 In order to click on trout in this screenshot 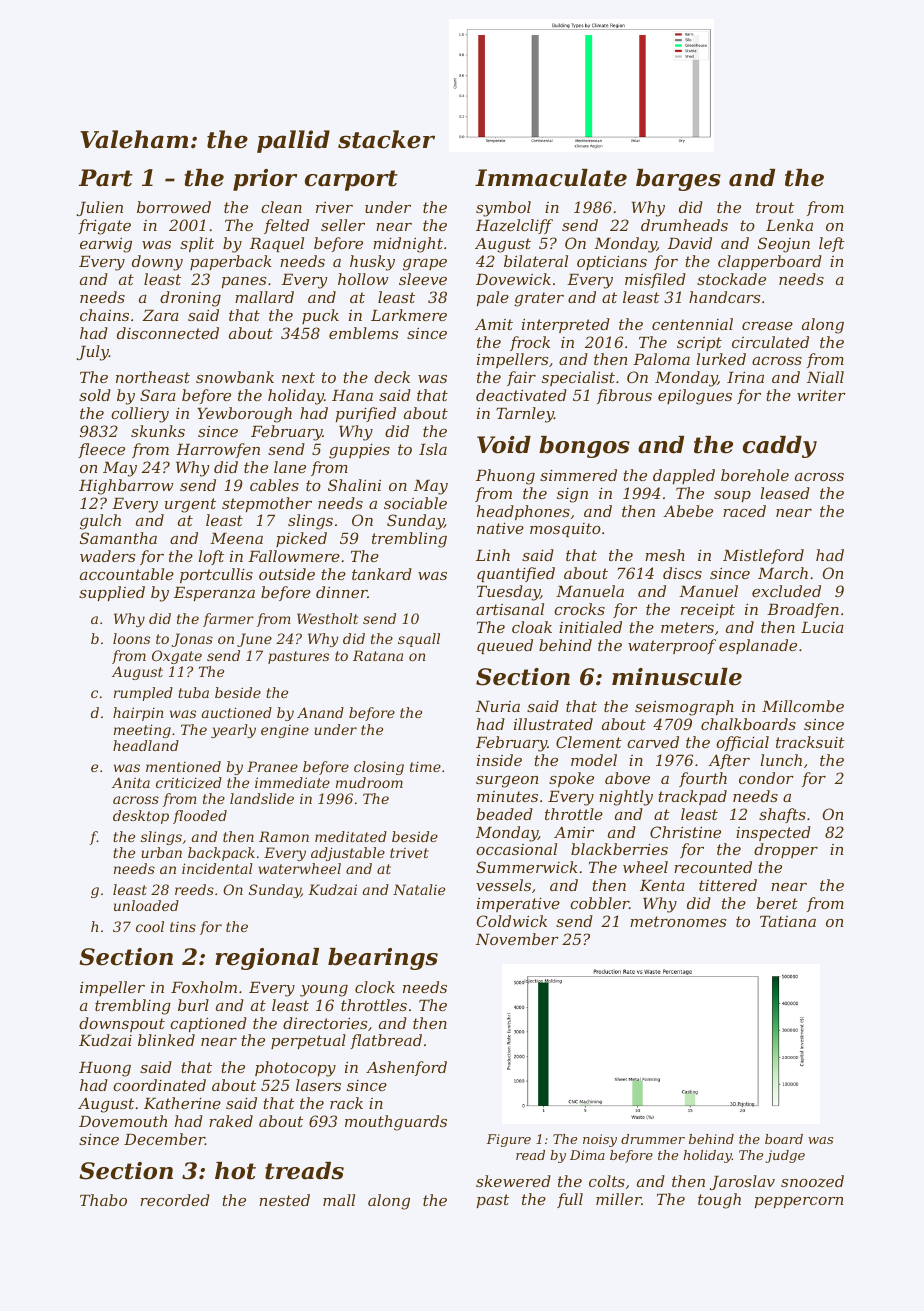, I will do `click(775, 207)`.
